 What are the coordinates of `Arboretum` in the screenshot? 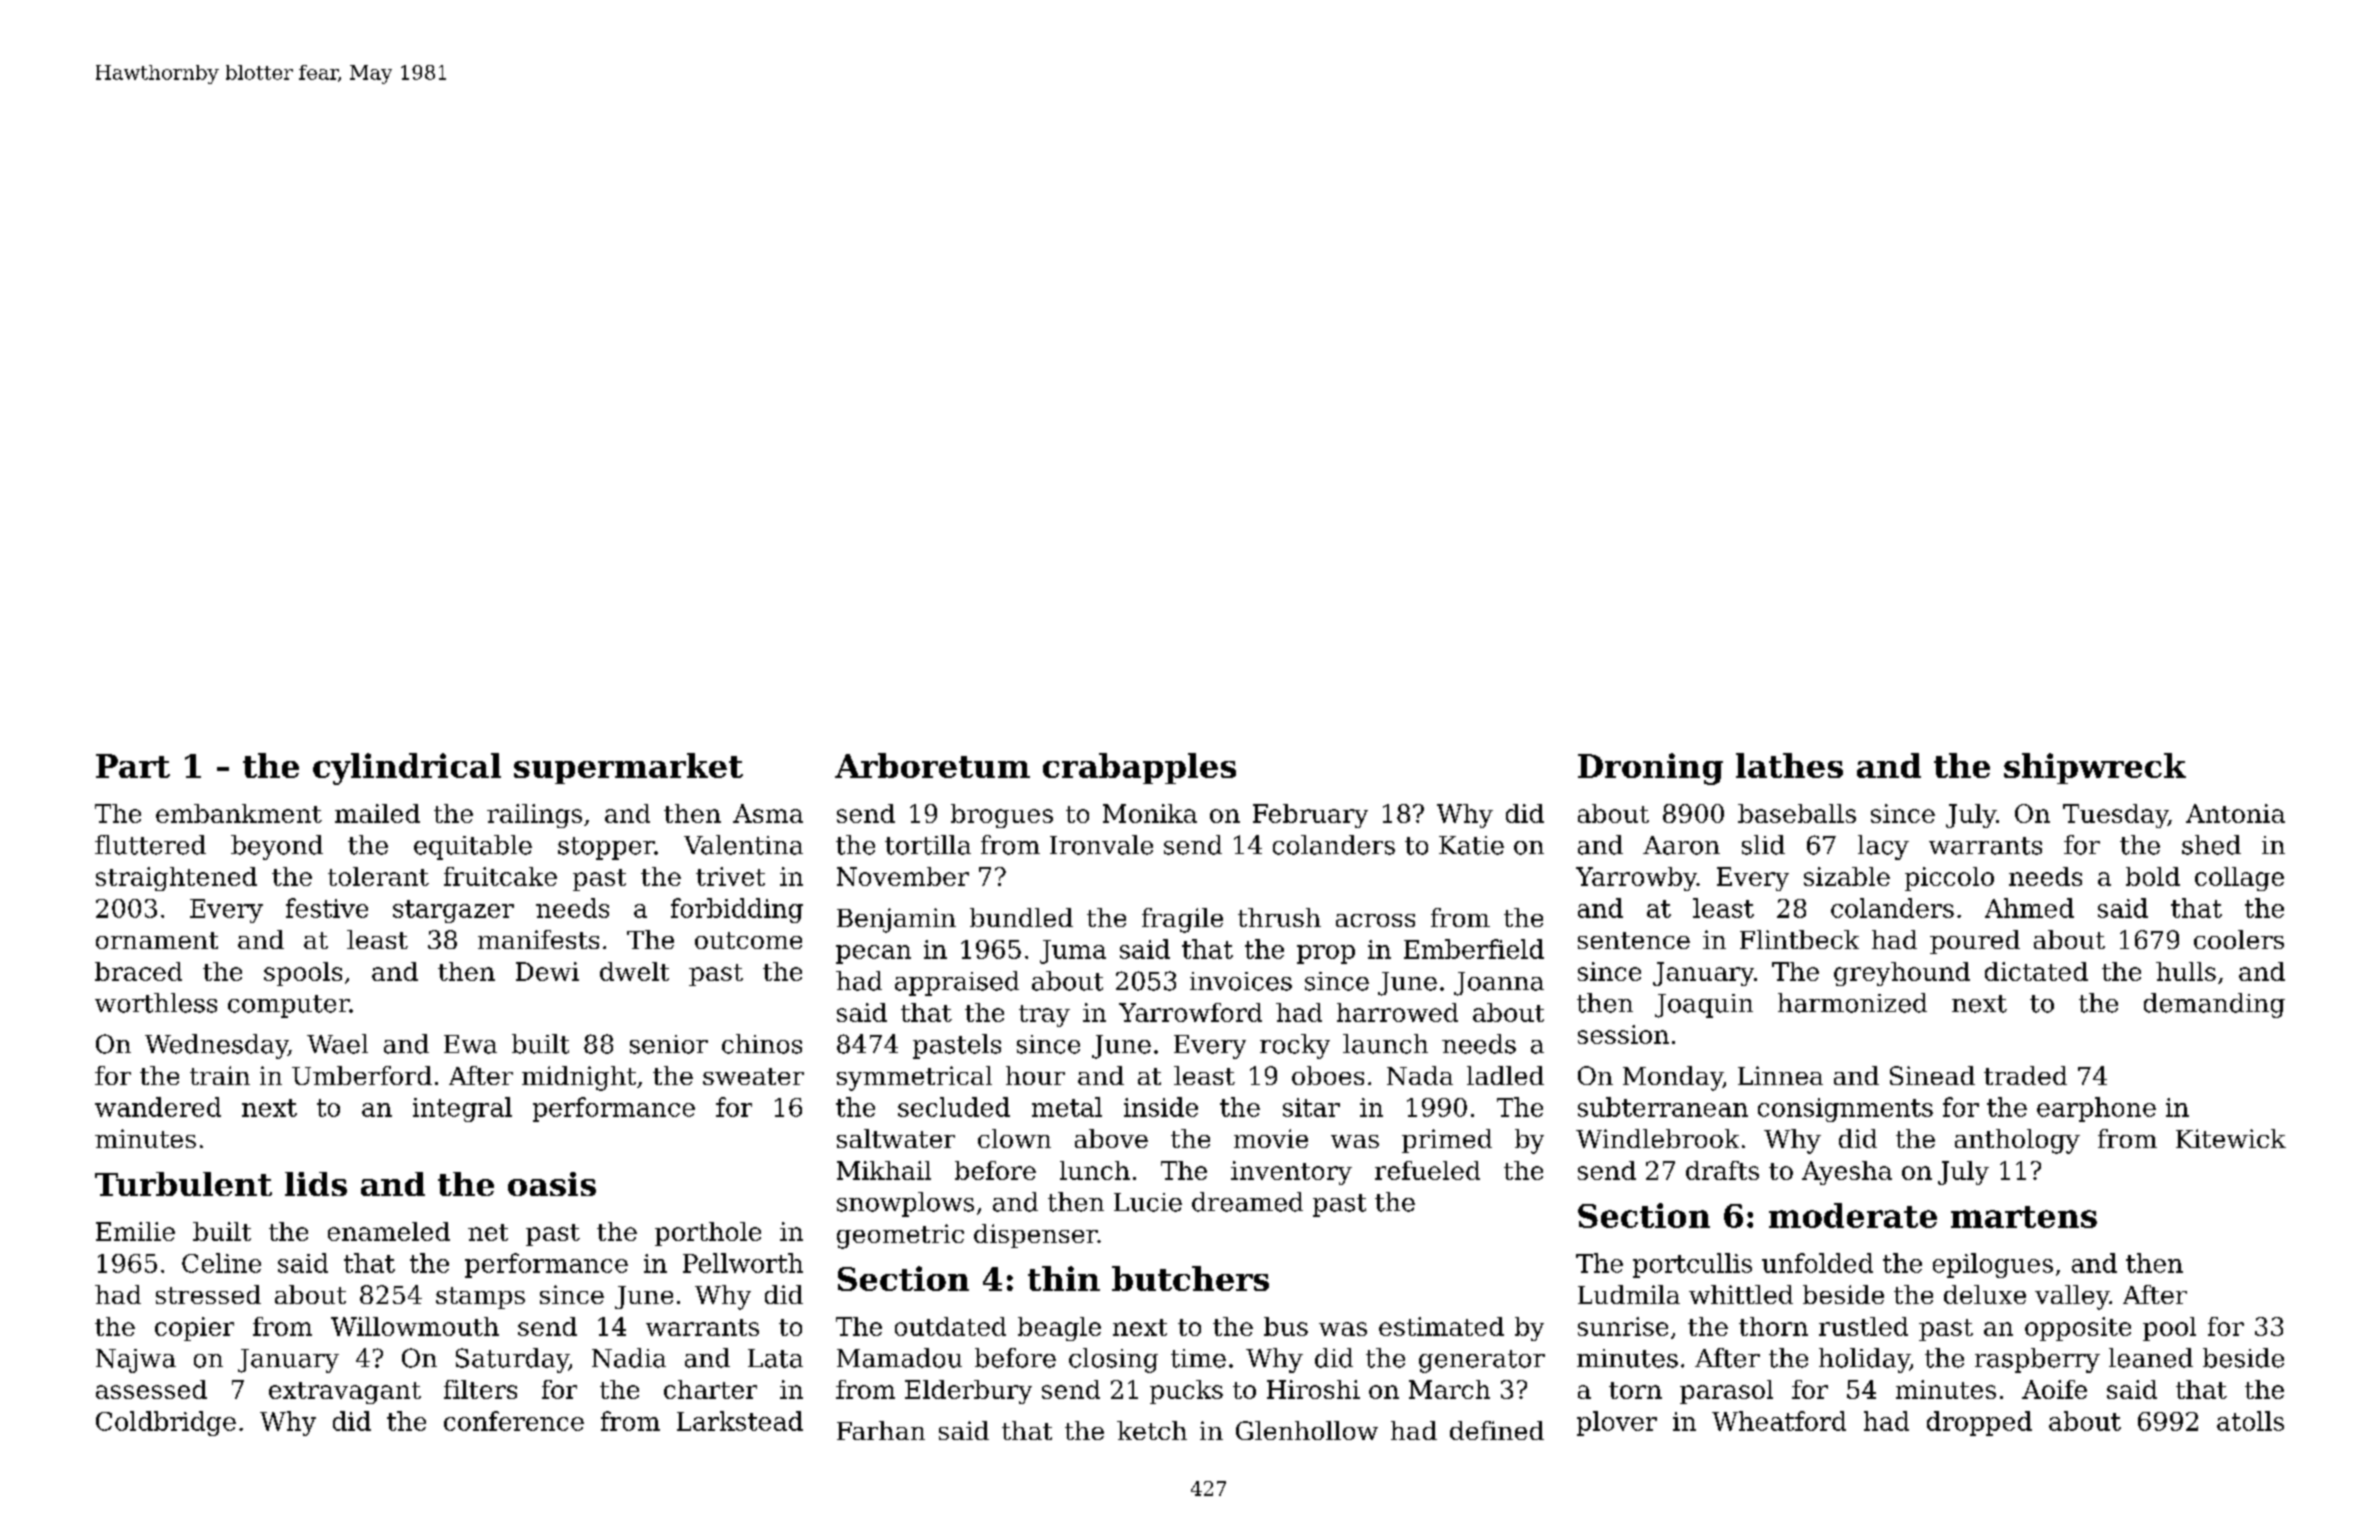 It's located at (932, 765).
